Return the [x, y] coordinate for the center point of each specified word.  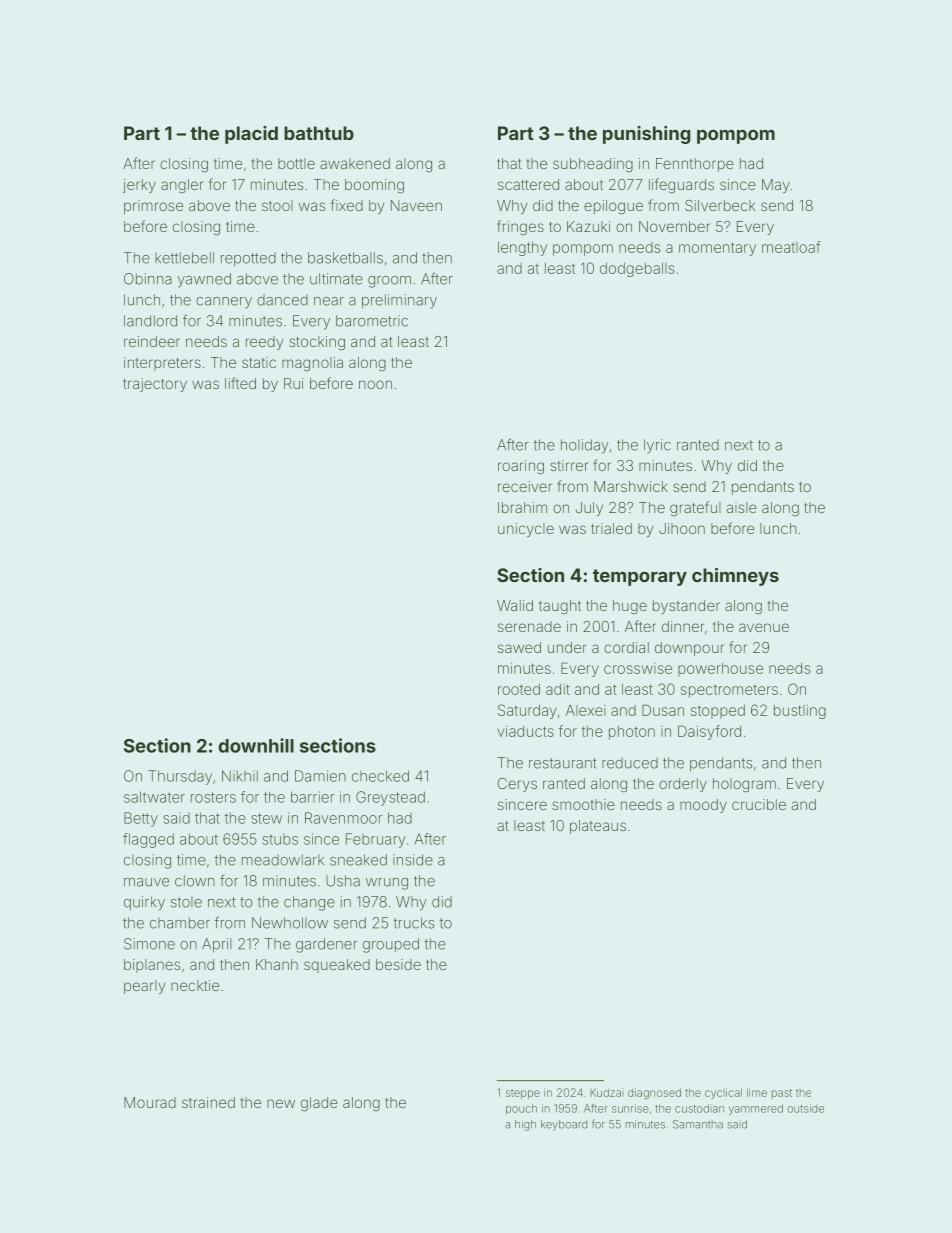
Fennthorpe [695, 165]
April [217, 945]
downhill [256, 745]
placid [251, 135]
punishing [647, 135]
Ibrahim [522, 507]
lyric [657, 446]
